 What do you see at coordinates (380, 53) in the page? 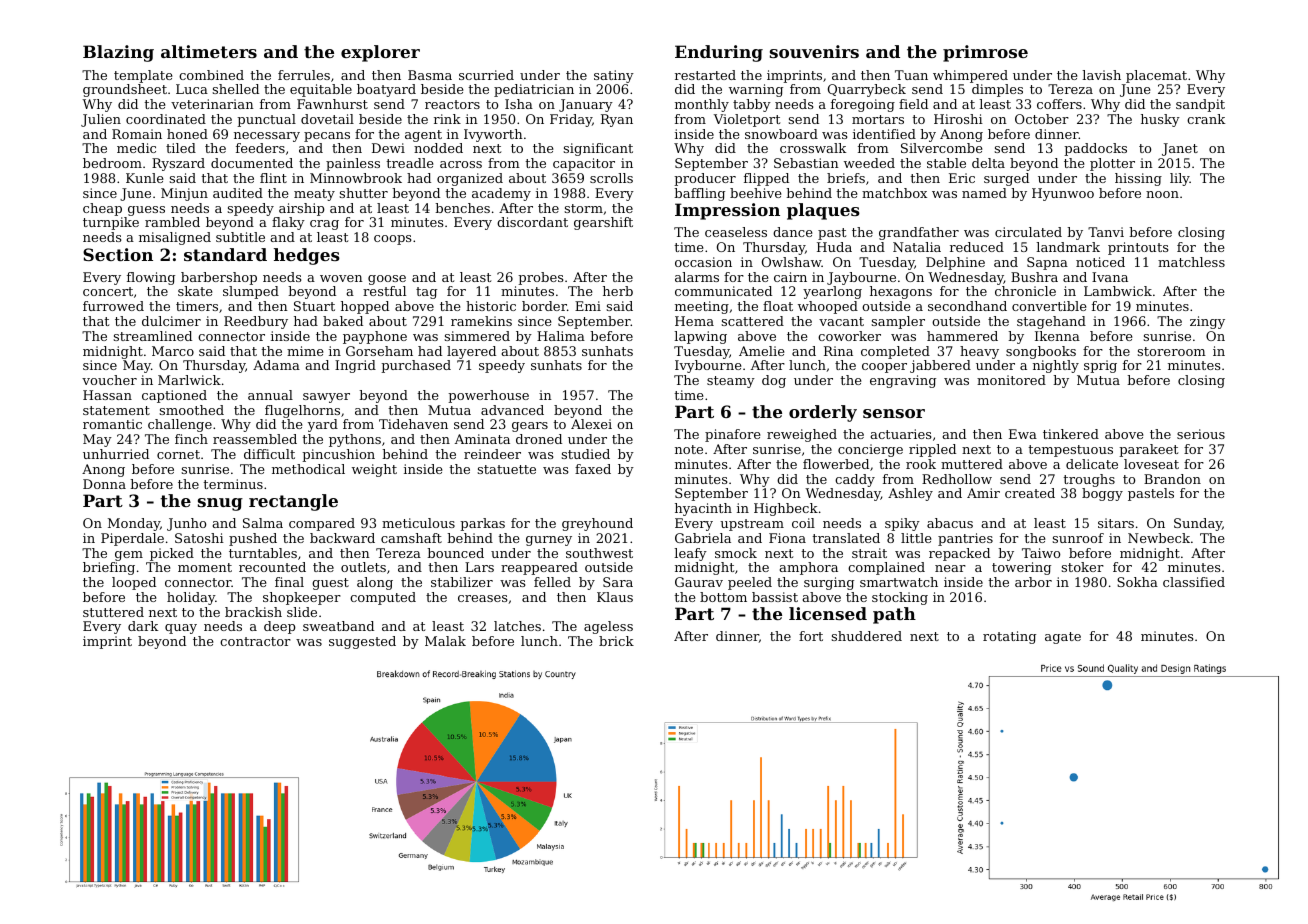
I see `explorer` at bounding box center [380, 53].
